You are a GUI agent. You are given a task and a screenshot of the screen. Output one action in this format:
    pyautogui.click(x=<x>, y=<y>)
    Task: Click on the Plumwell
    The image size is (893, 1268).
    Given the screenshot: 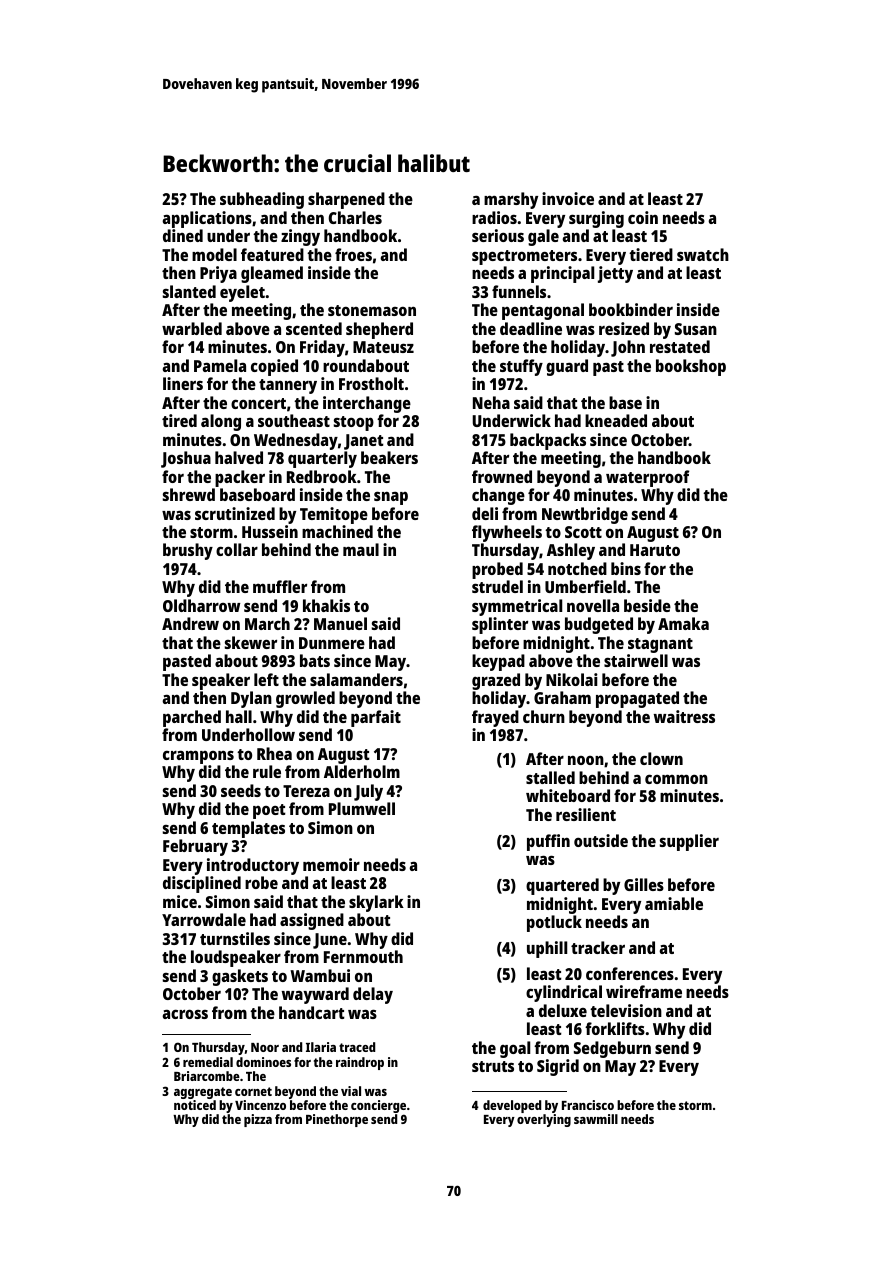 What is the action you would take?
    pyautogui.click(x=362, y=808)
